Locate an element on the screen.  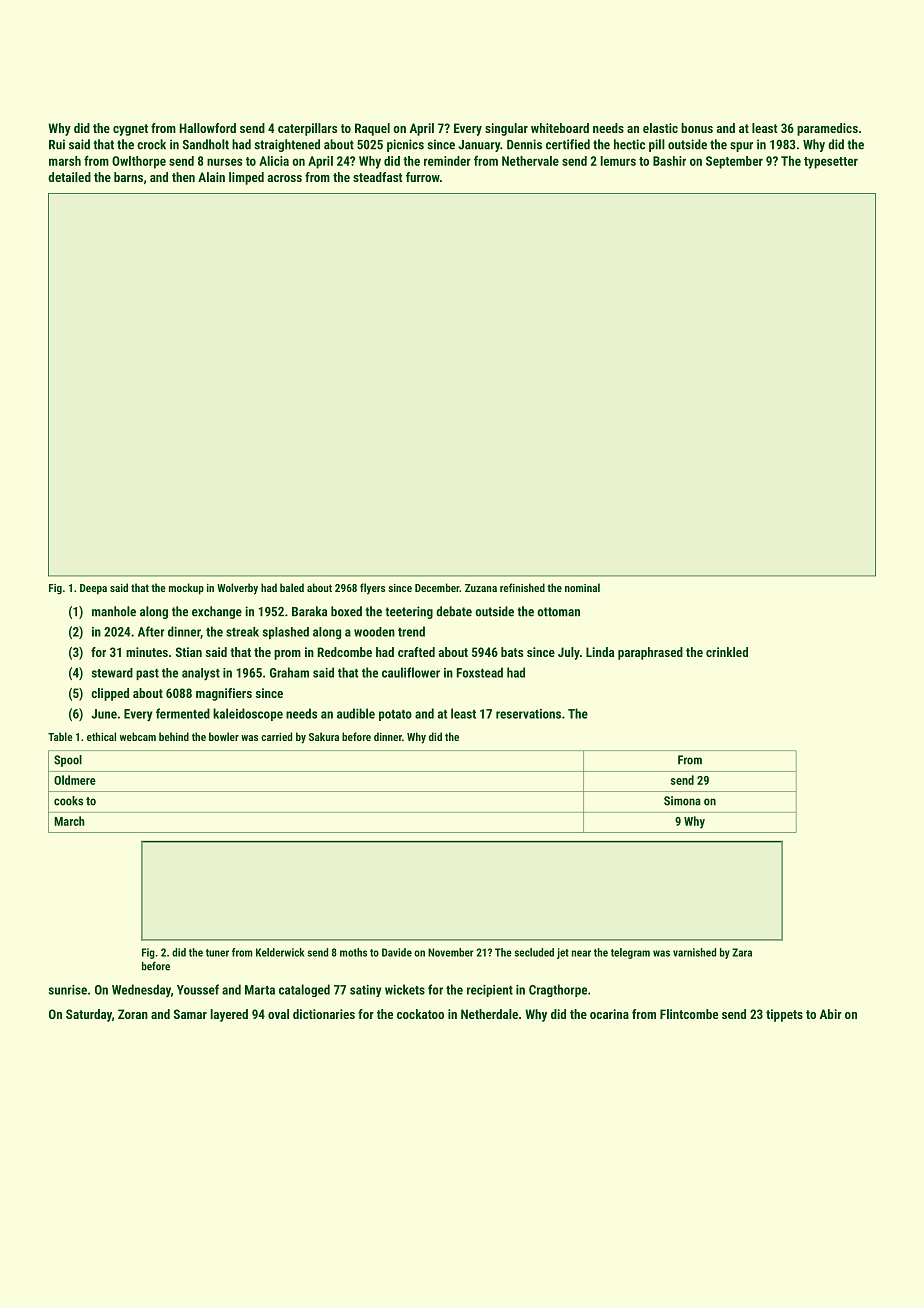
carried is located at coordinates (276, 736).
